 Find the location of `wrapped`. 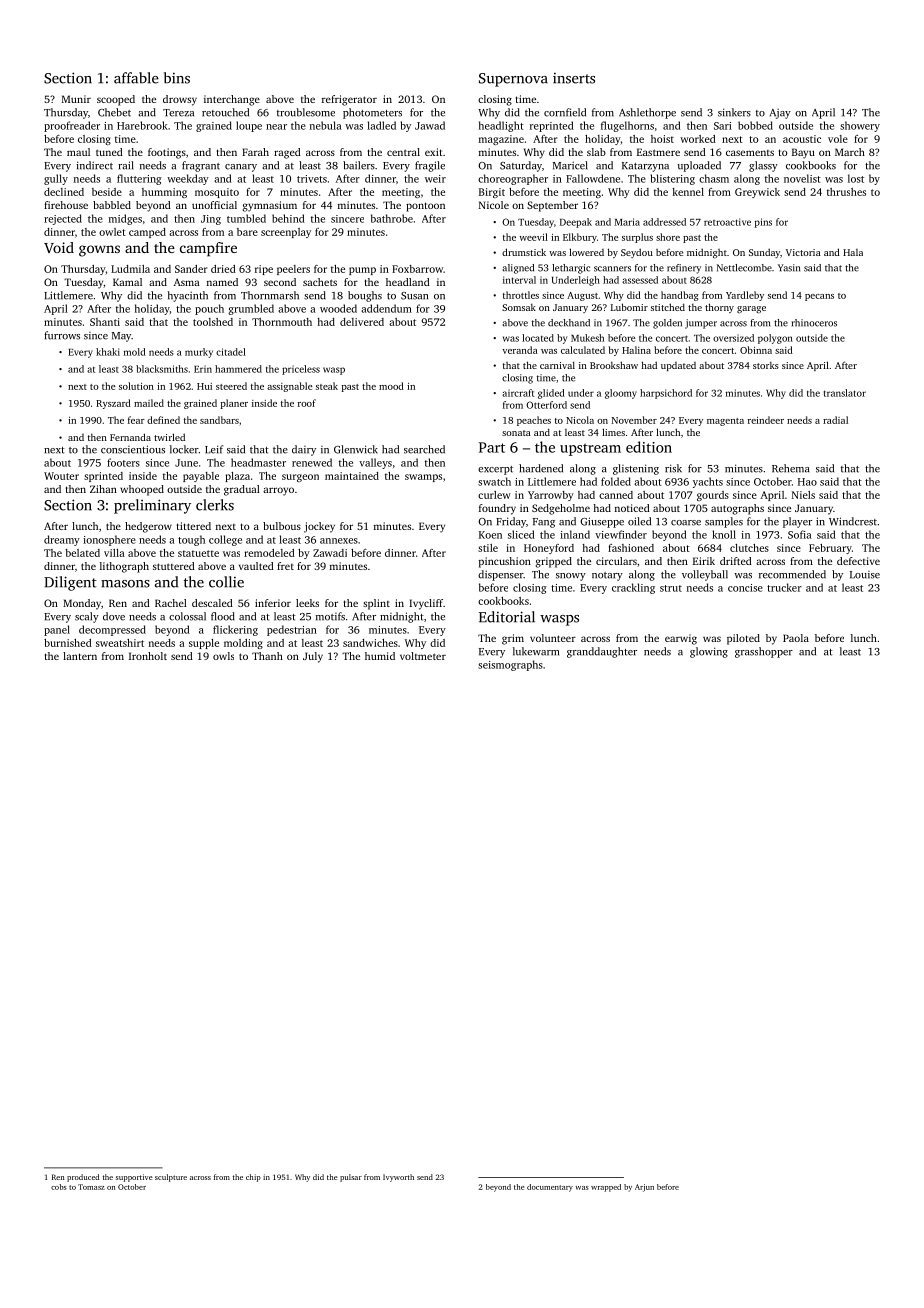

wrapped is located at coordinates (606, 1188).
